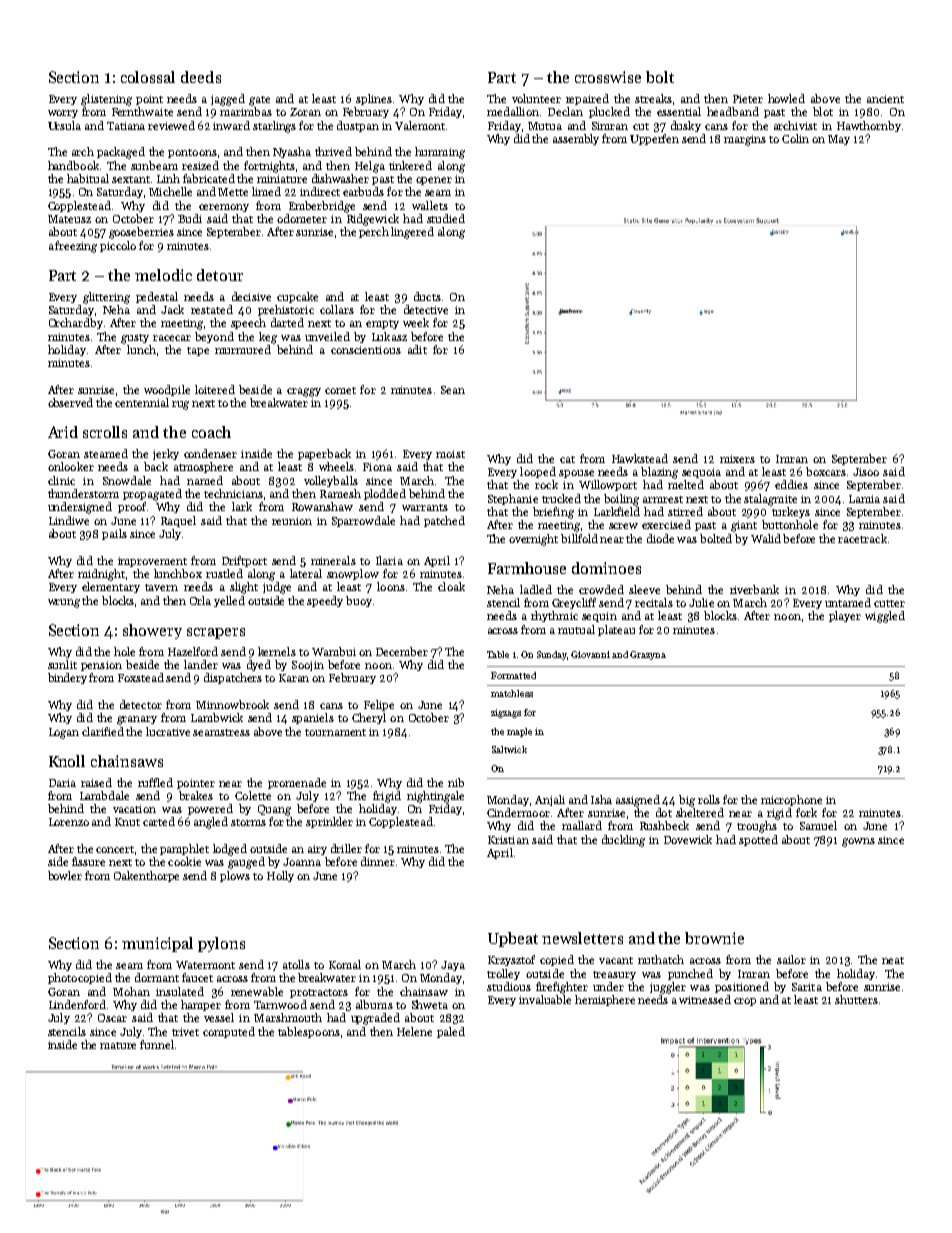  Describe the element at coordinates (200, 600) in the screenshot. I see `Orla` at that location.
